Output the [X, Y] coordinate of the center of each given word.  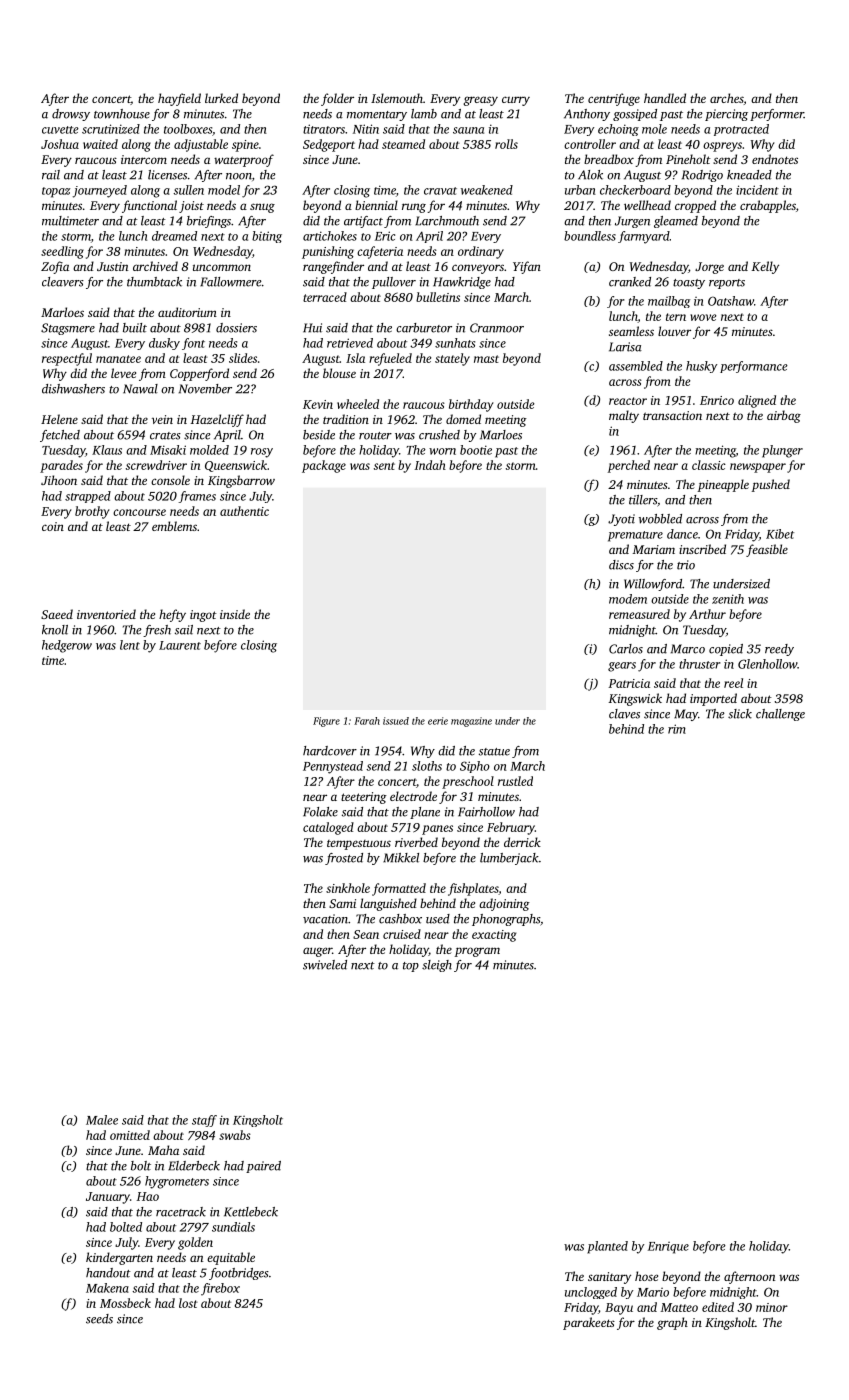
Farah [367, 721]
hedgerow [67, 646]
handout [108, 1273]
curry [516, 101]
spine [245, 146]
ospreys [722, 147]
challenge [780, 715]
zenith [728, 599]
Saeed [57, 614]
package [324, 466]
